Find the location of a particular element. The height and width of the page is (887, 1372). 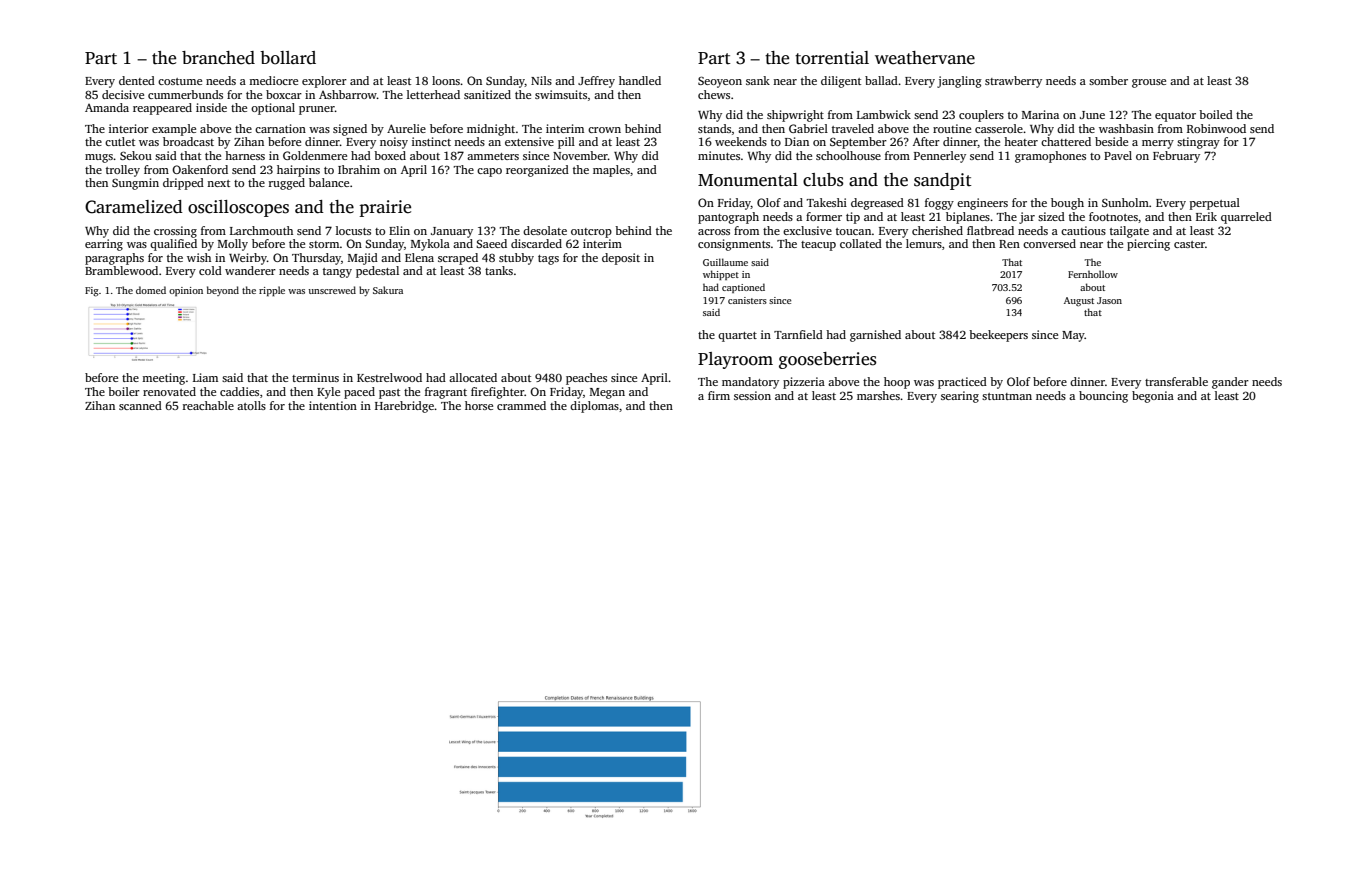

torrential is located at coordinates (832, 58).
